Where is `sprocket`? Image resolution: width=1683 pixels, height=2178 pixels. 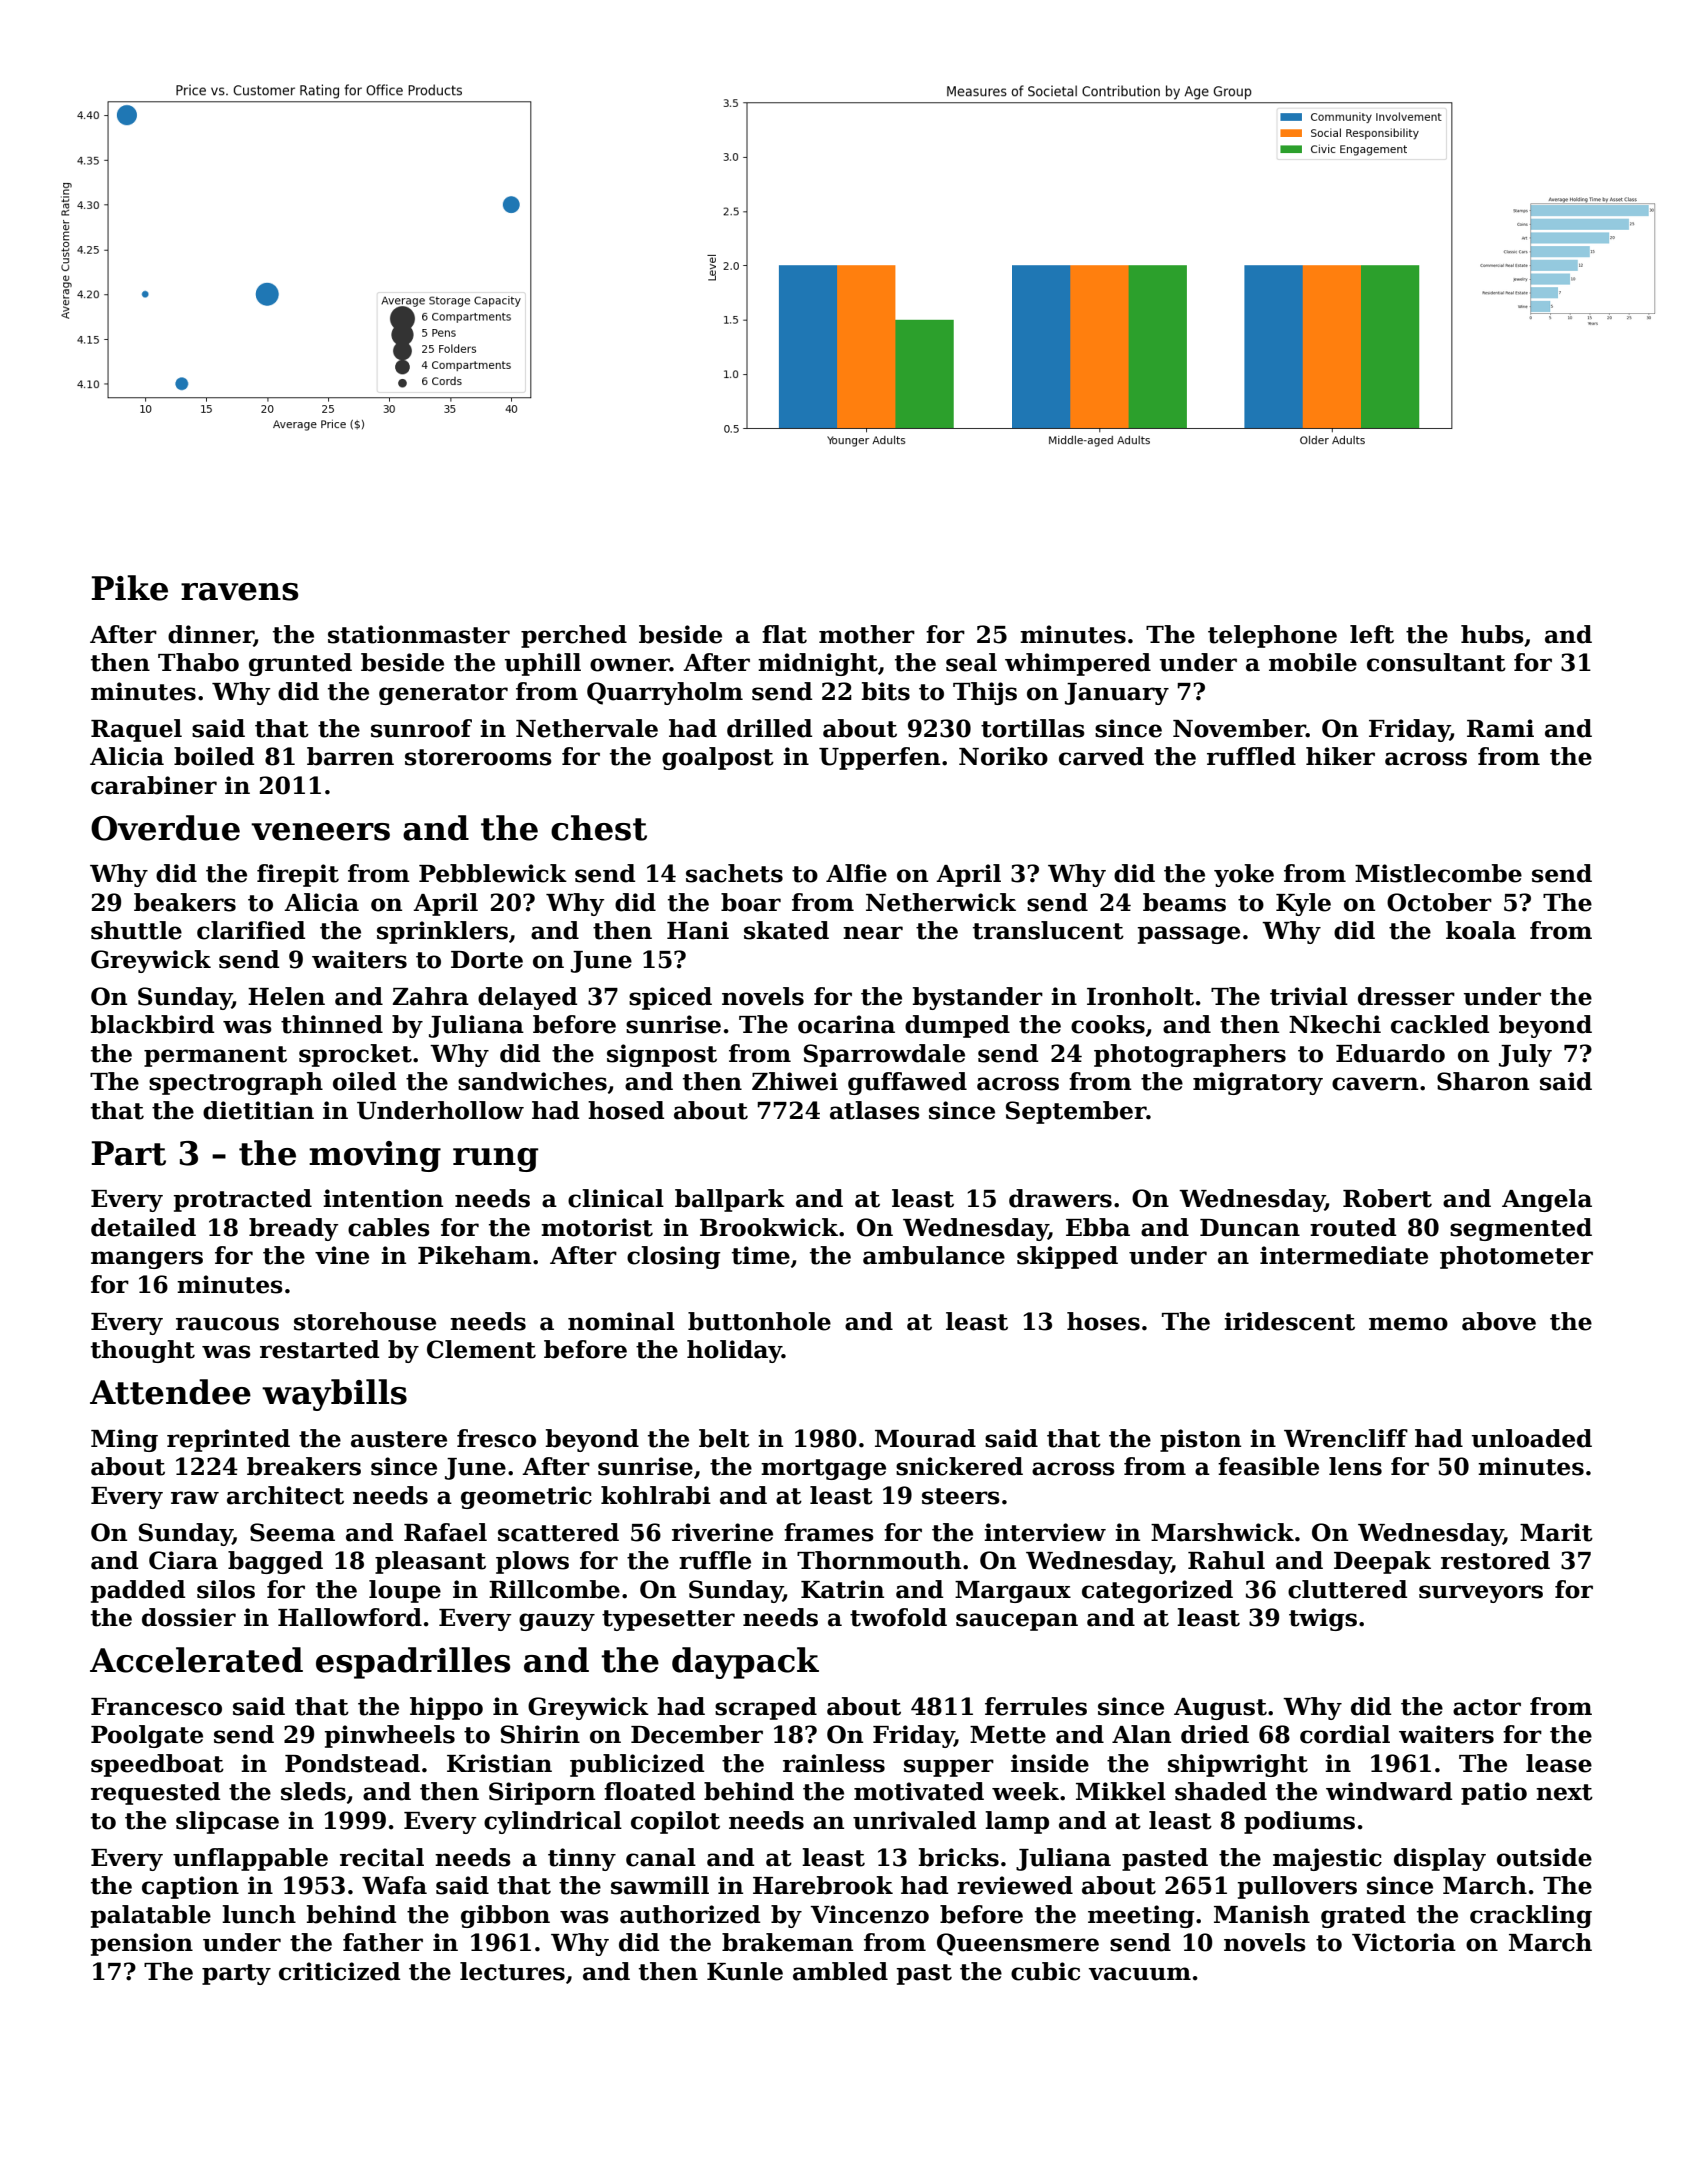
sprocket is located at coordinates (355, 1055).
